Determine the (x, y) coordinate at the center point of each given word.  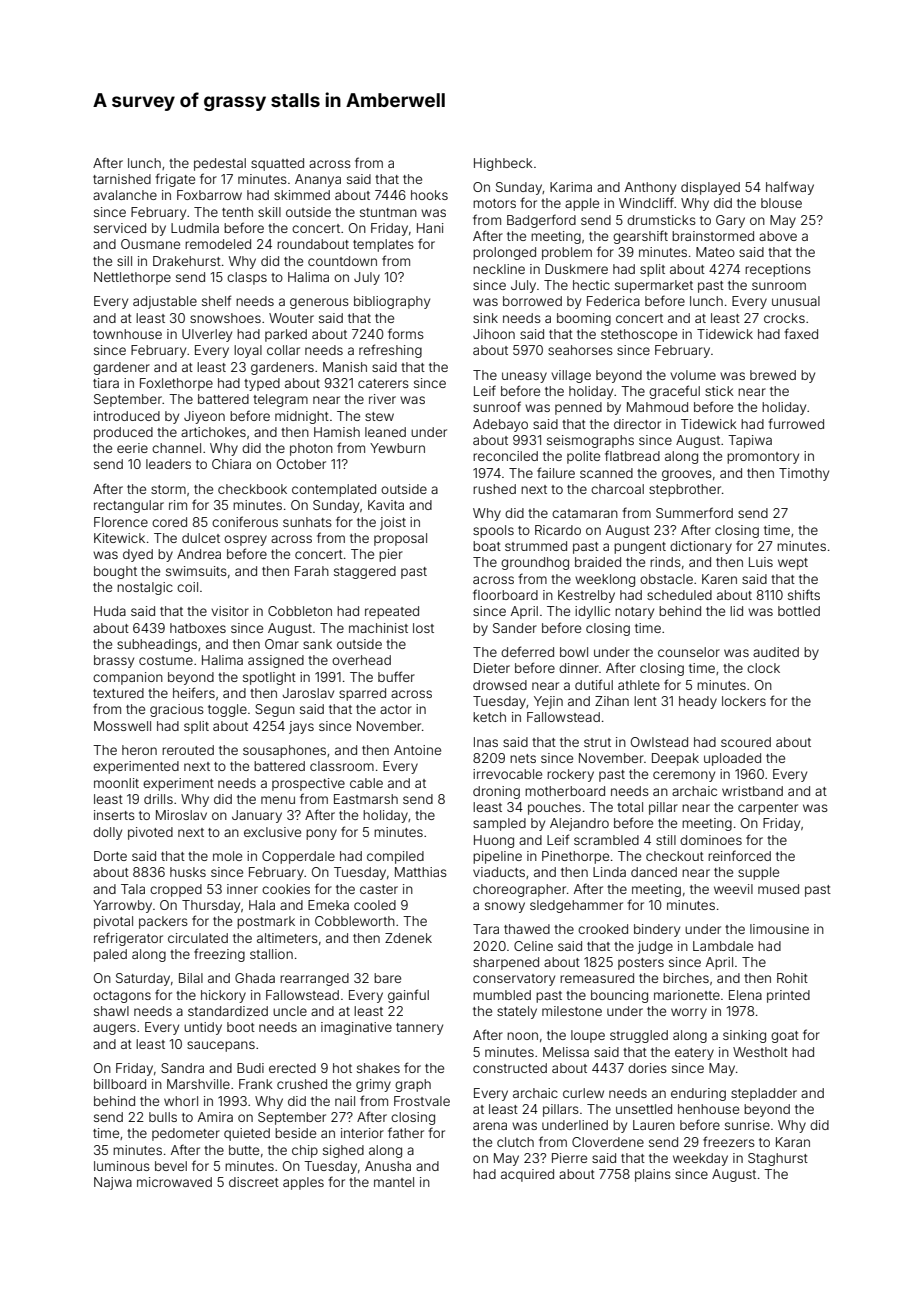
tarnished (122, 179)
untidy (203, 1028)
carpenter (768, 809)
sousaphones (284, 751)
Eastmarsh (366, 799)
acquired (527, 1175)
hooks (429, 195)
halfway (790, 188)
